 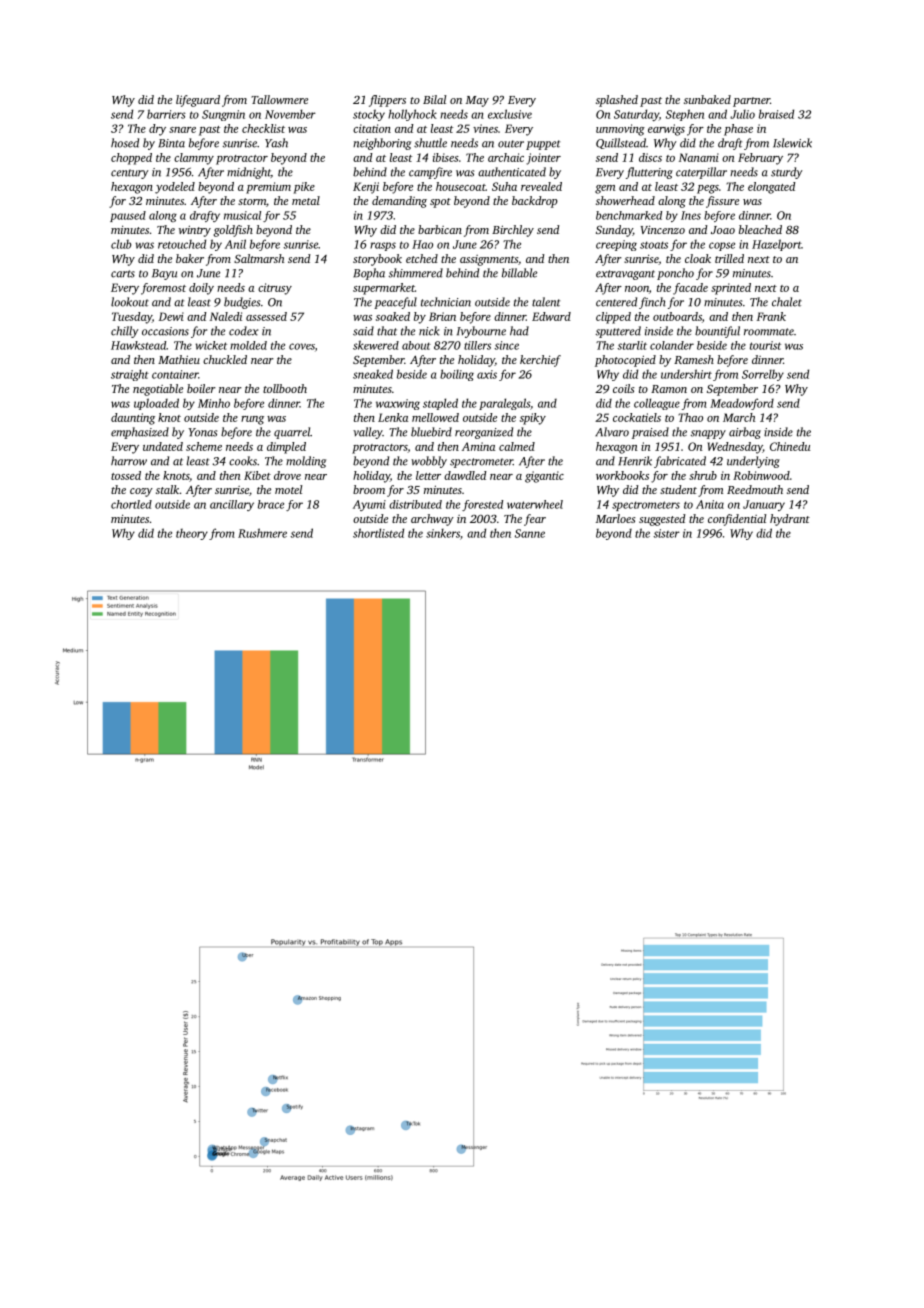 I want to click on roommate, so click(x=769, y=332).
